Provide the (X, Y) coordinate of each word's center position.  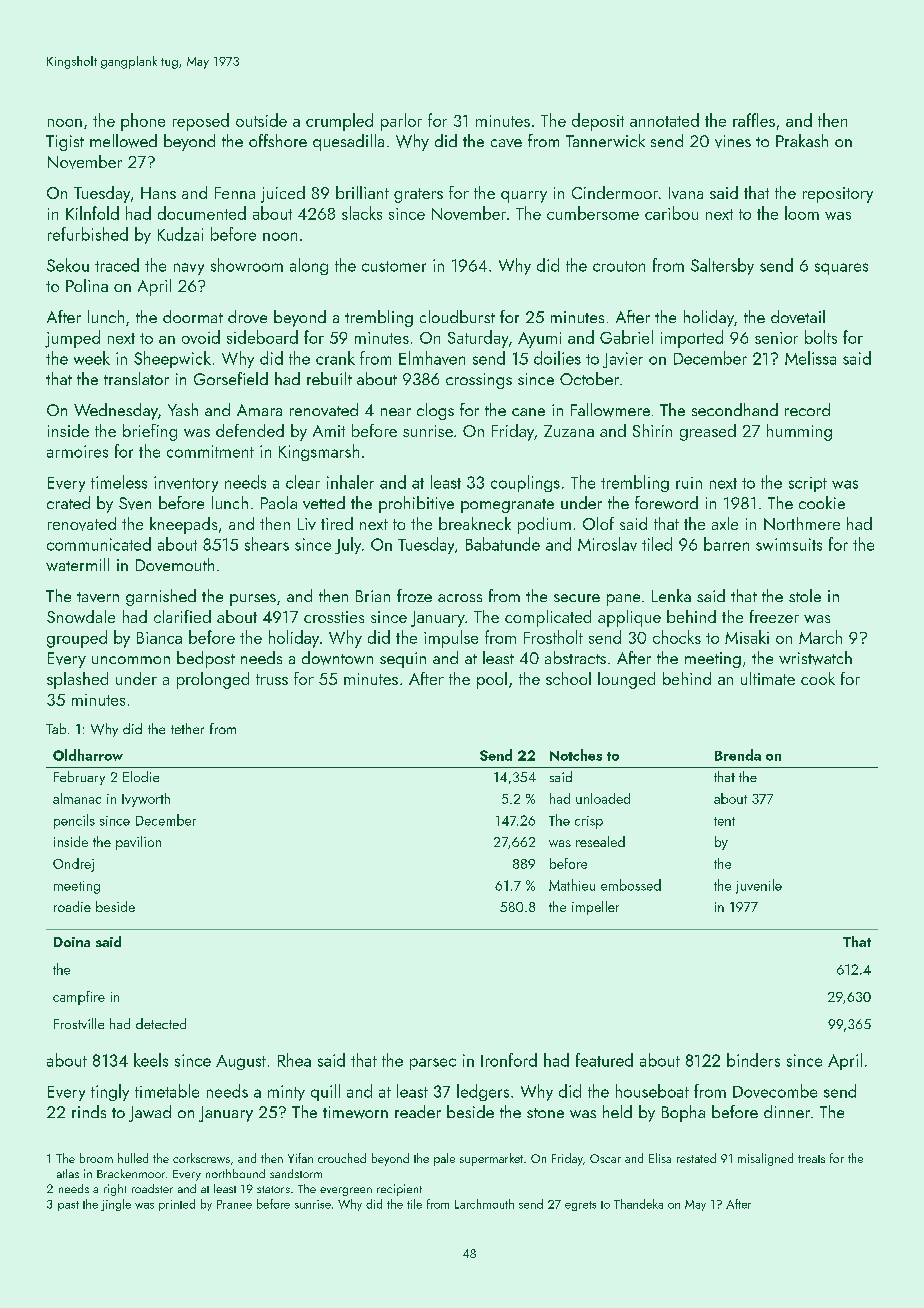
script (808, 484)
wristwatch (815, 658)
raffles (754, 120)
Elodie (141, 776)
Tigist (65, 143)
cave (506, 143)
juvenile (759, 886)
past (68, 1206)
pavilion (138, 843)
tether (187, 728)
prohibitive (416, 504)
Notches (576, 755)
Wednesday (116, 411)
